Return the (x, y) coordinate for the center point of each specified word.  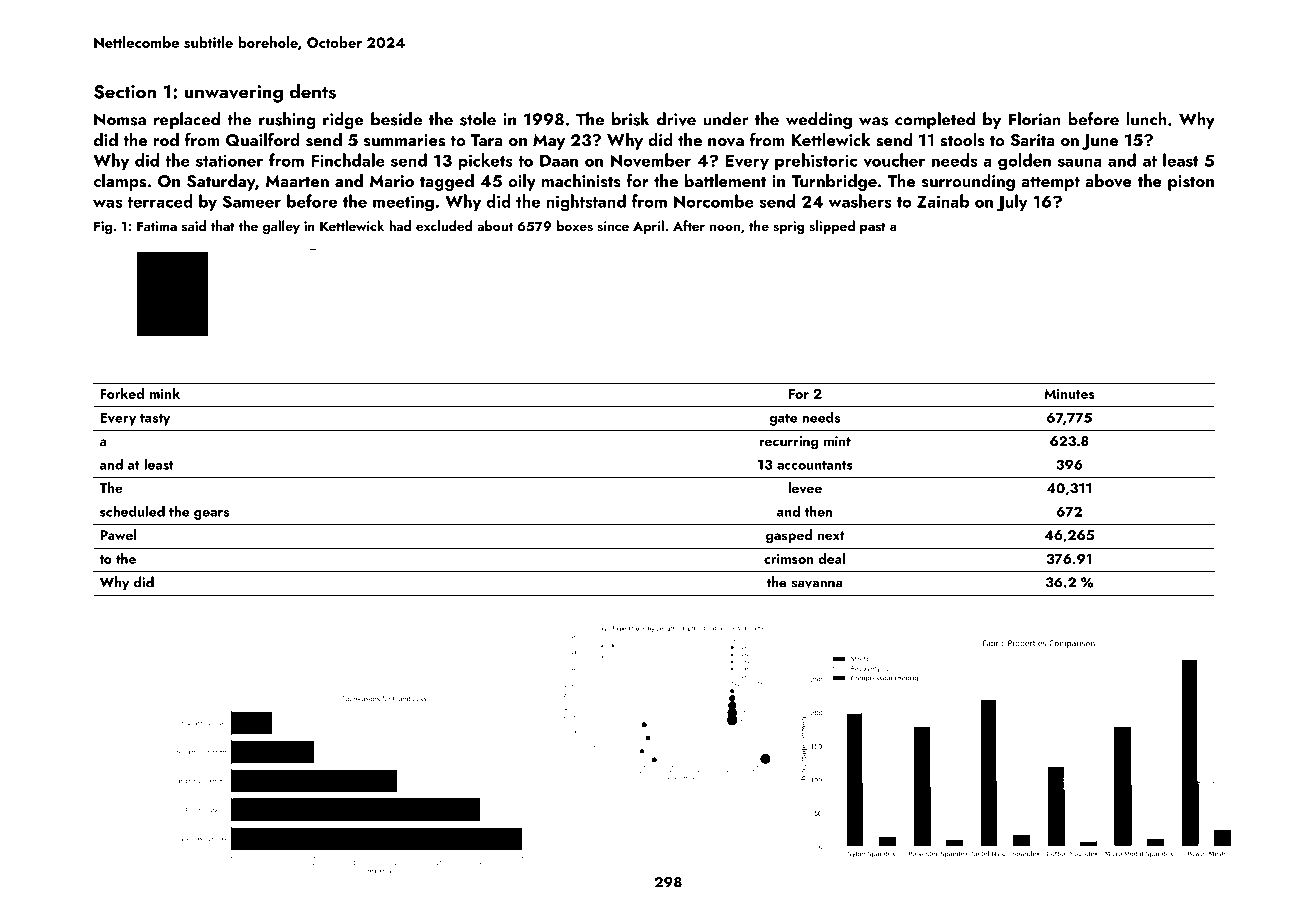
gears (211, 515)
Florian (1035, 119)
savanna (817, 584)
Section (125, 92)
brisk (630, 119)
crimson (788, 559)
